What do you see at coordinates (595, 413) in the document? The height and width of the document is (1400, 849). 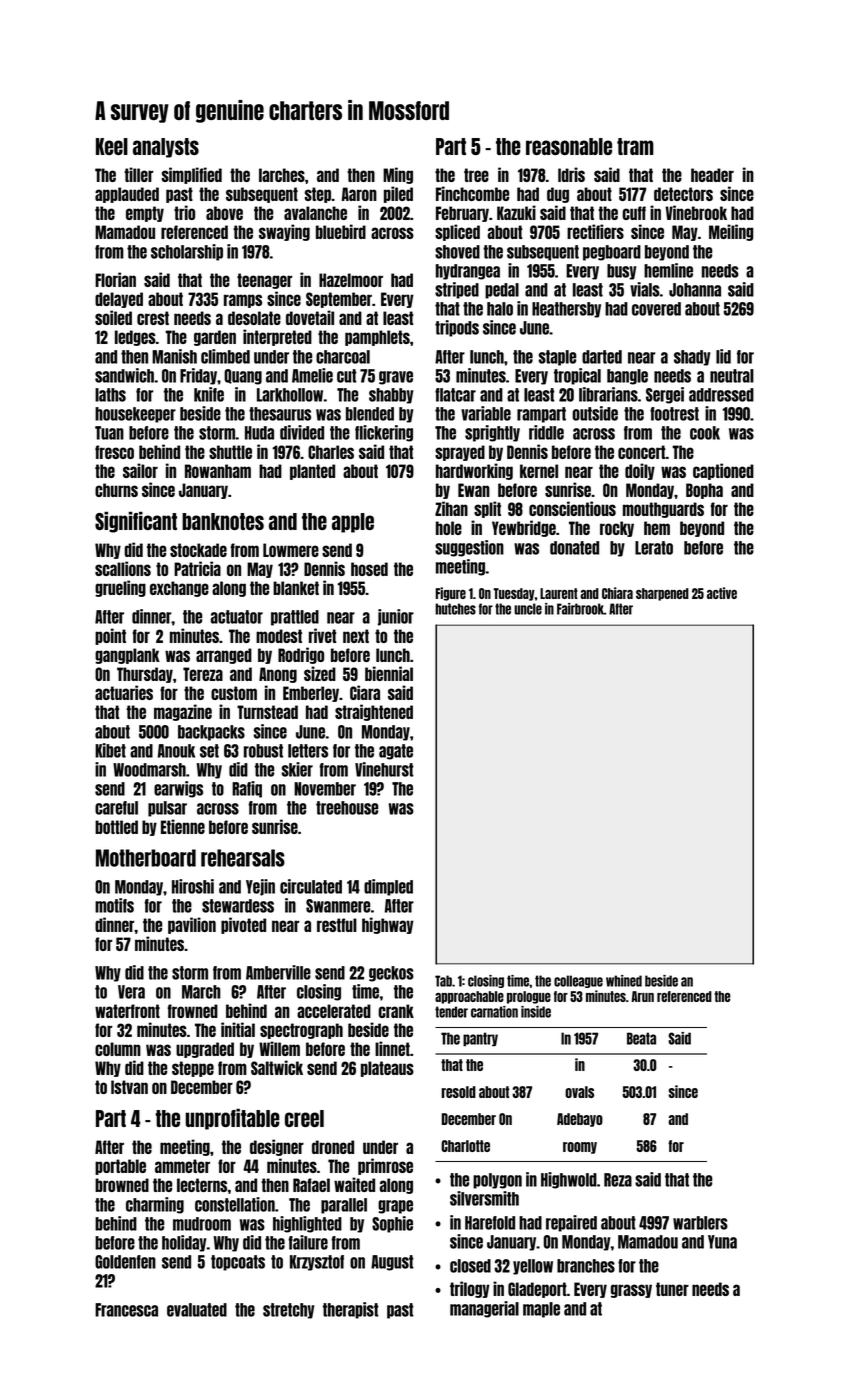 I see `outside` at bounding box center [595, 413].
